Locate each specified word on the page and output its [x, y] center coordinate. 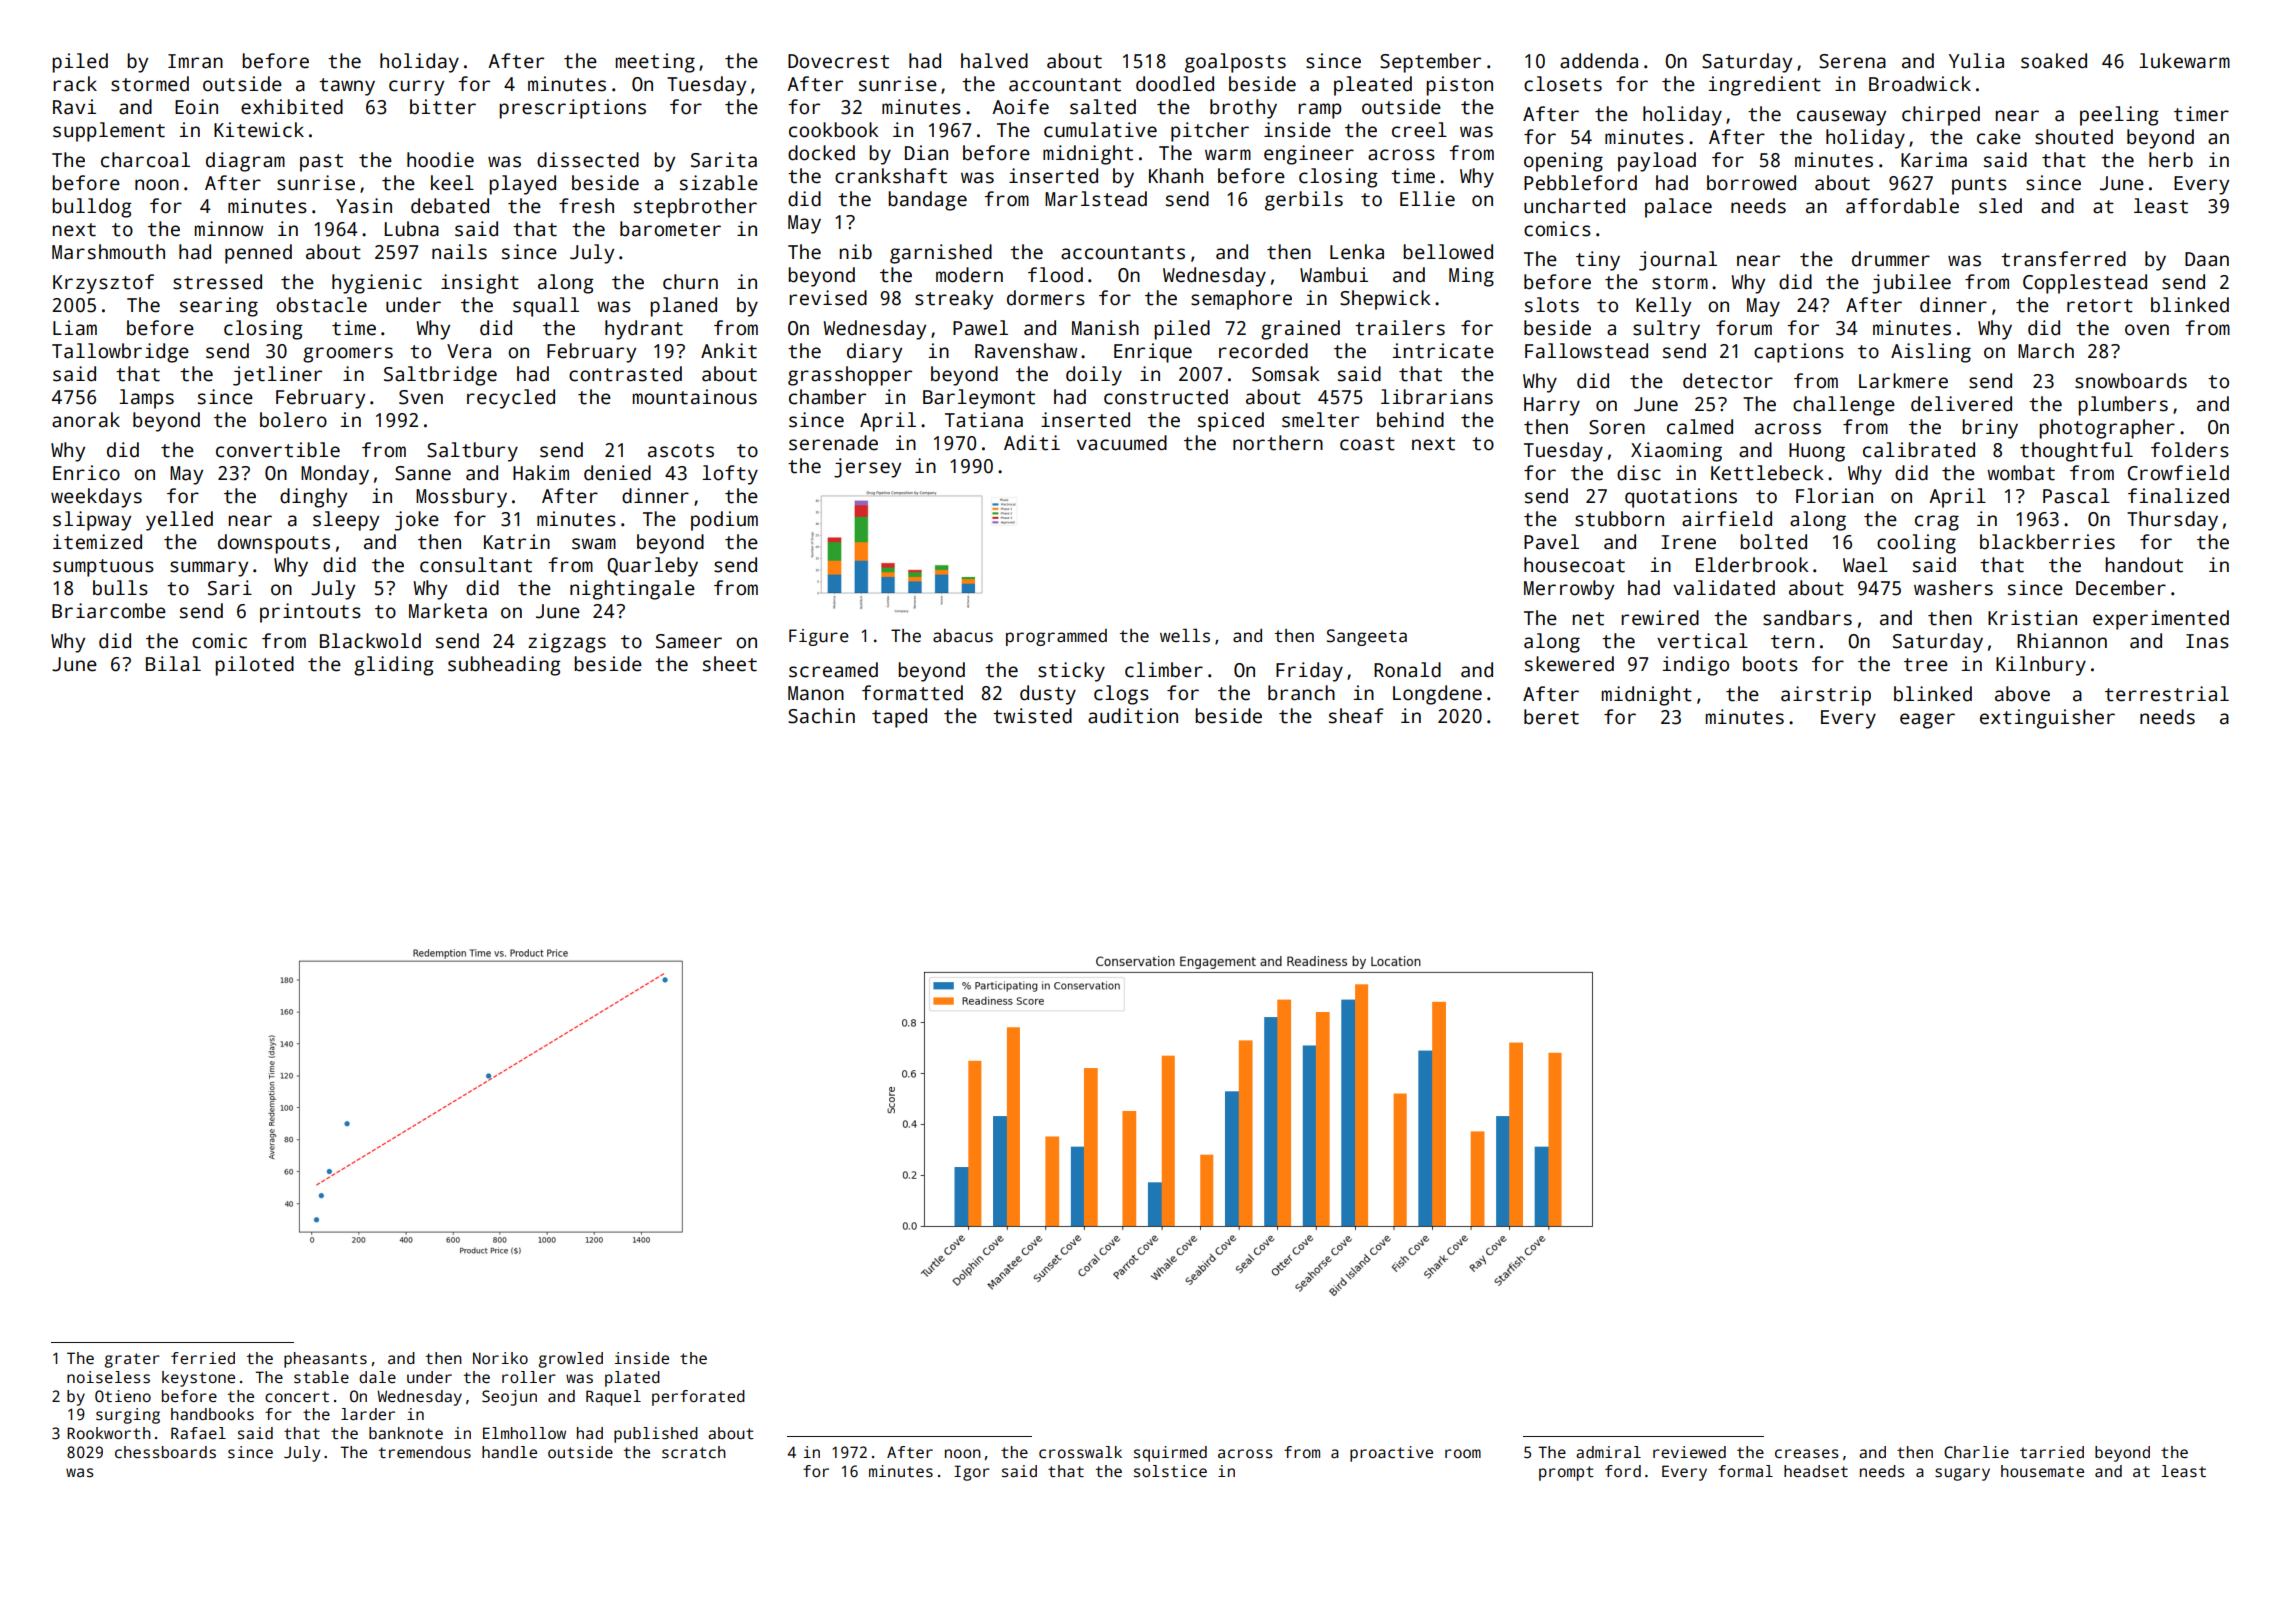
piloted [254, 666]
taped [899, 718]
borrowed [1751, 183]
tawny [347, 87]
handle [509, 1452]
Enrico [86, 473]
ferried [203, 1358]
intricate [1443, 351]
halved [994, 61]
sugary [1962, 1474]
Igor [972, 1473]
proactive [1391, 1454]
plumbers [2123, 406]
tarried [2052, 1452]
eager [1927, 721]
